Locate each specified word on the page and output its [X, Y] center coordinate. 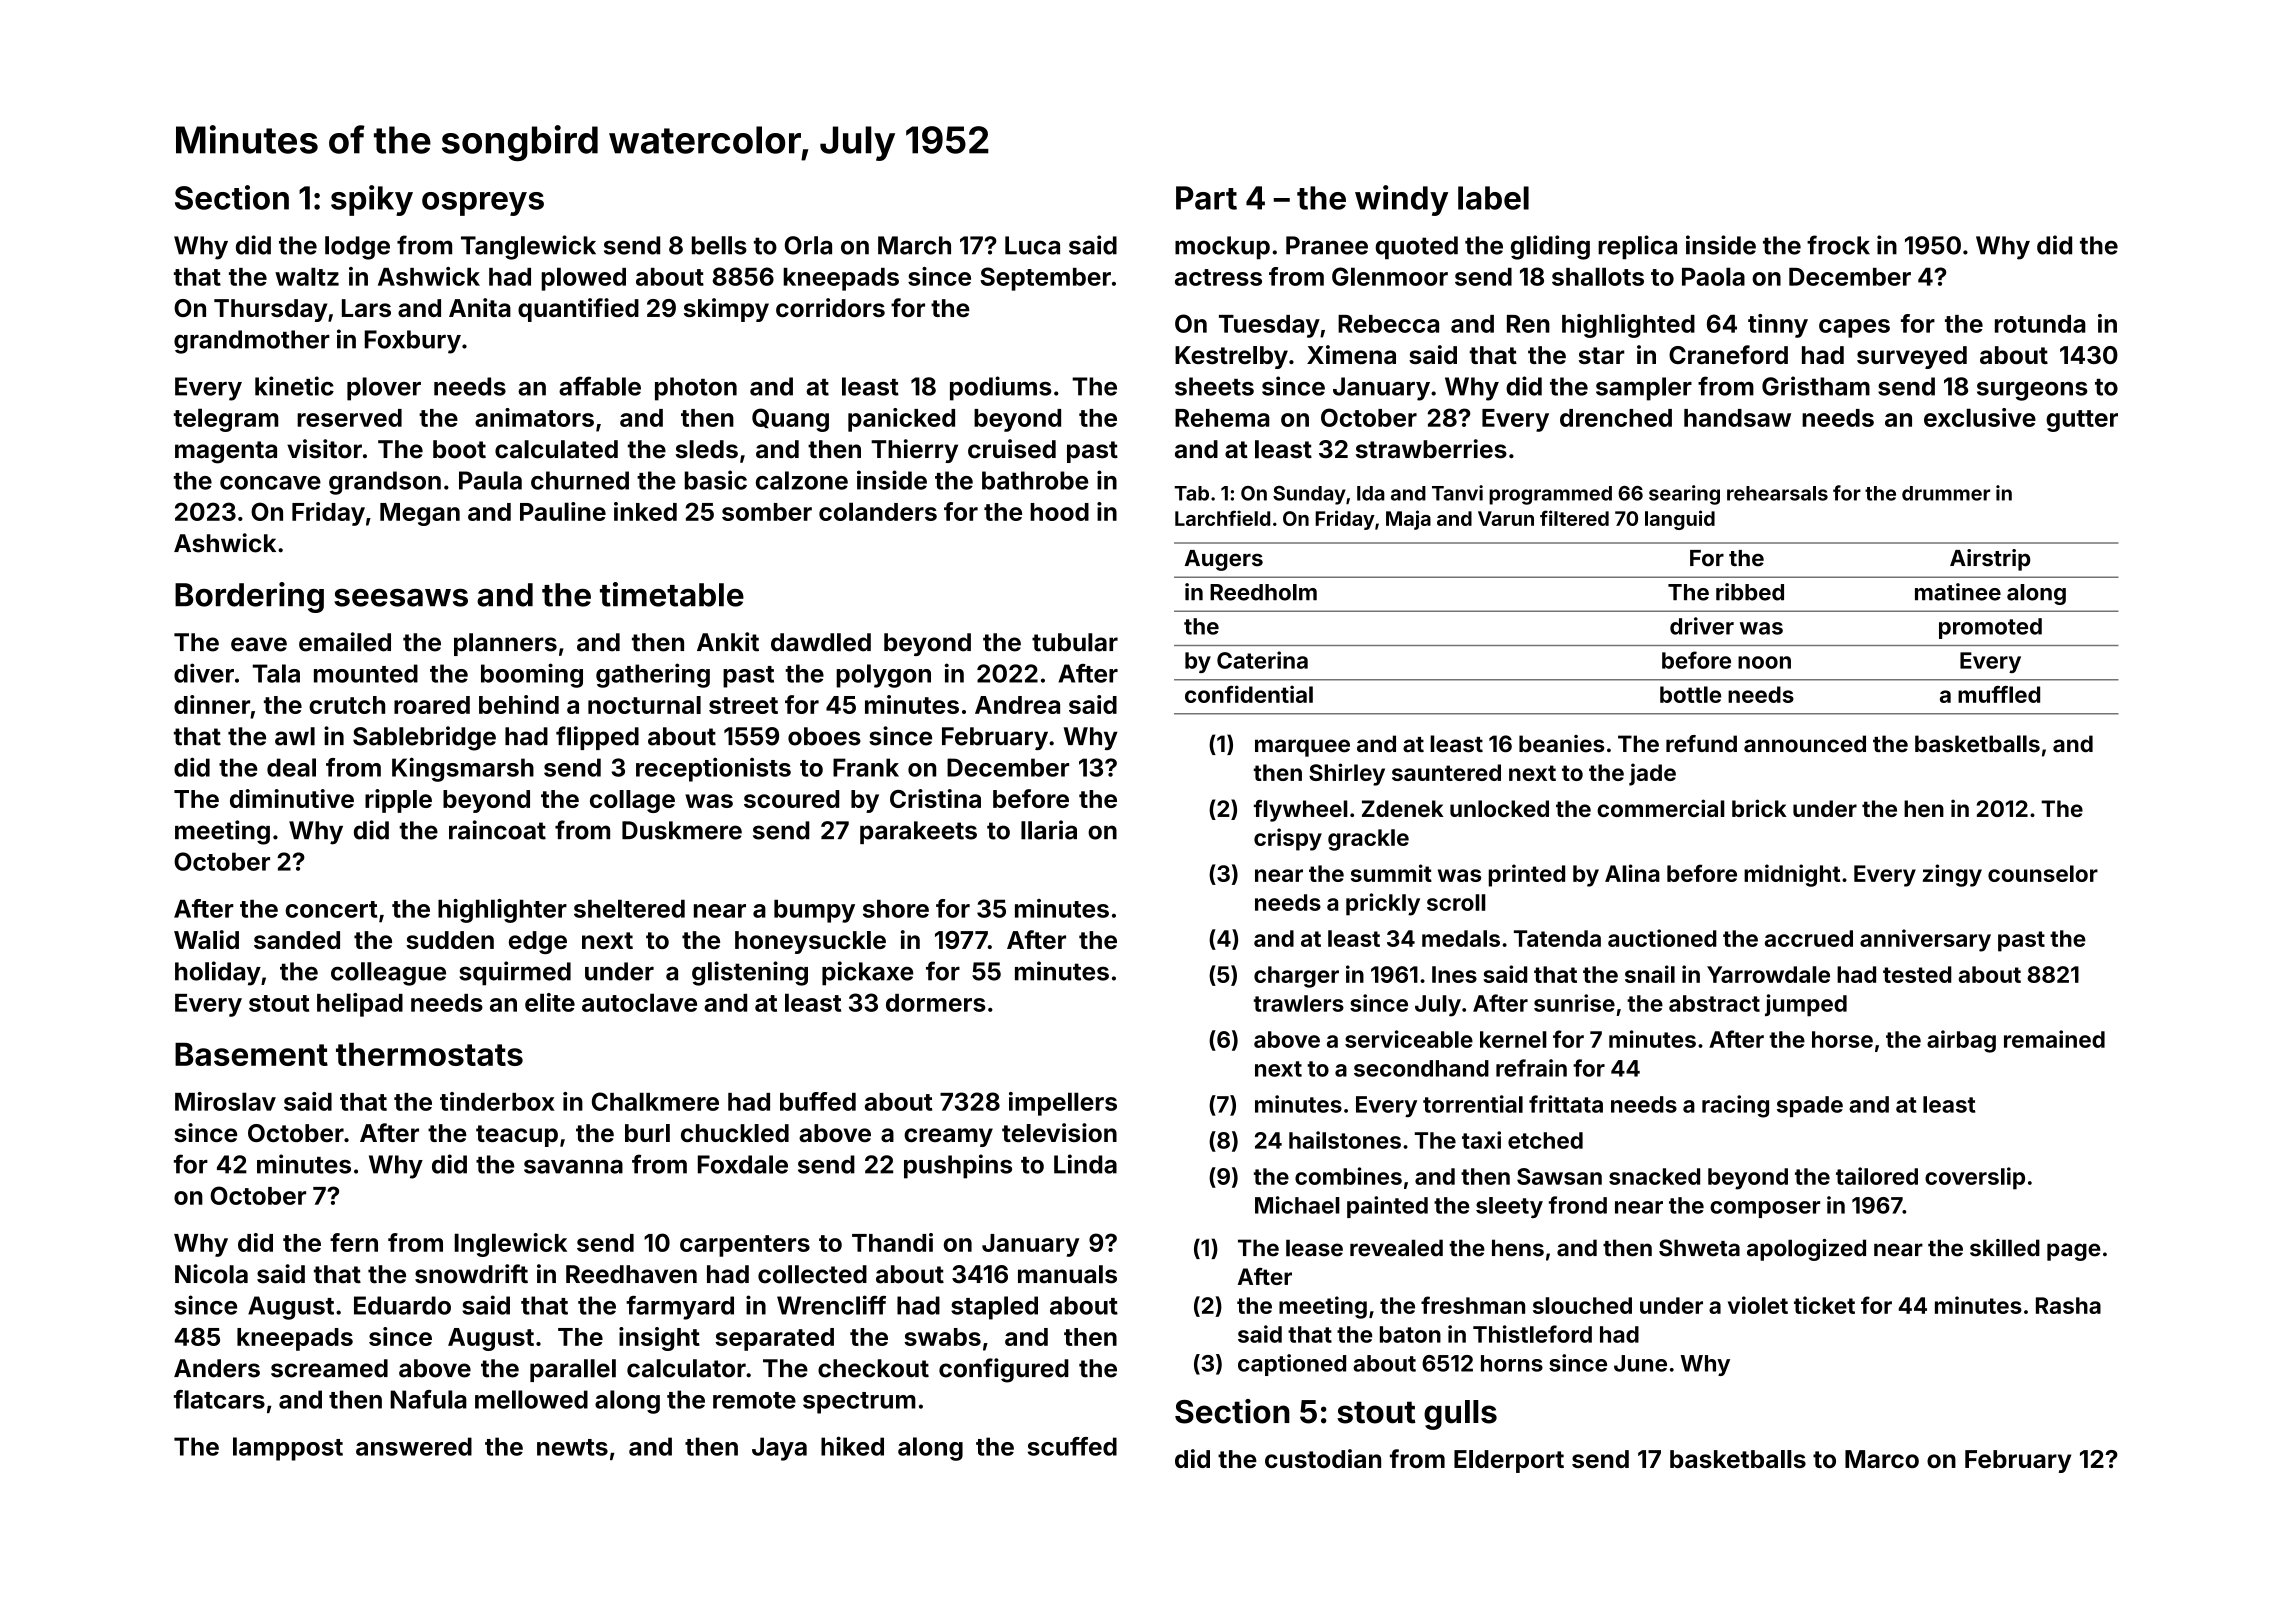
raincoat [497, 830]
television [1059, 1132]
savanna [573, 1167]
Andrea [1017, 705]
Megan [420, 514]
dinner [212, 704]
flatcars [219, 1399]
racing [1735, 1106]
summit [1391, 873]
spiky [372, 200]
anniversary [1925, 940]
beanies [1562, 744]
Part [1206, 198]
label [1493, 198]
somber [767, 512]
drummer [1946, 493]
